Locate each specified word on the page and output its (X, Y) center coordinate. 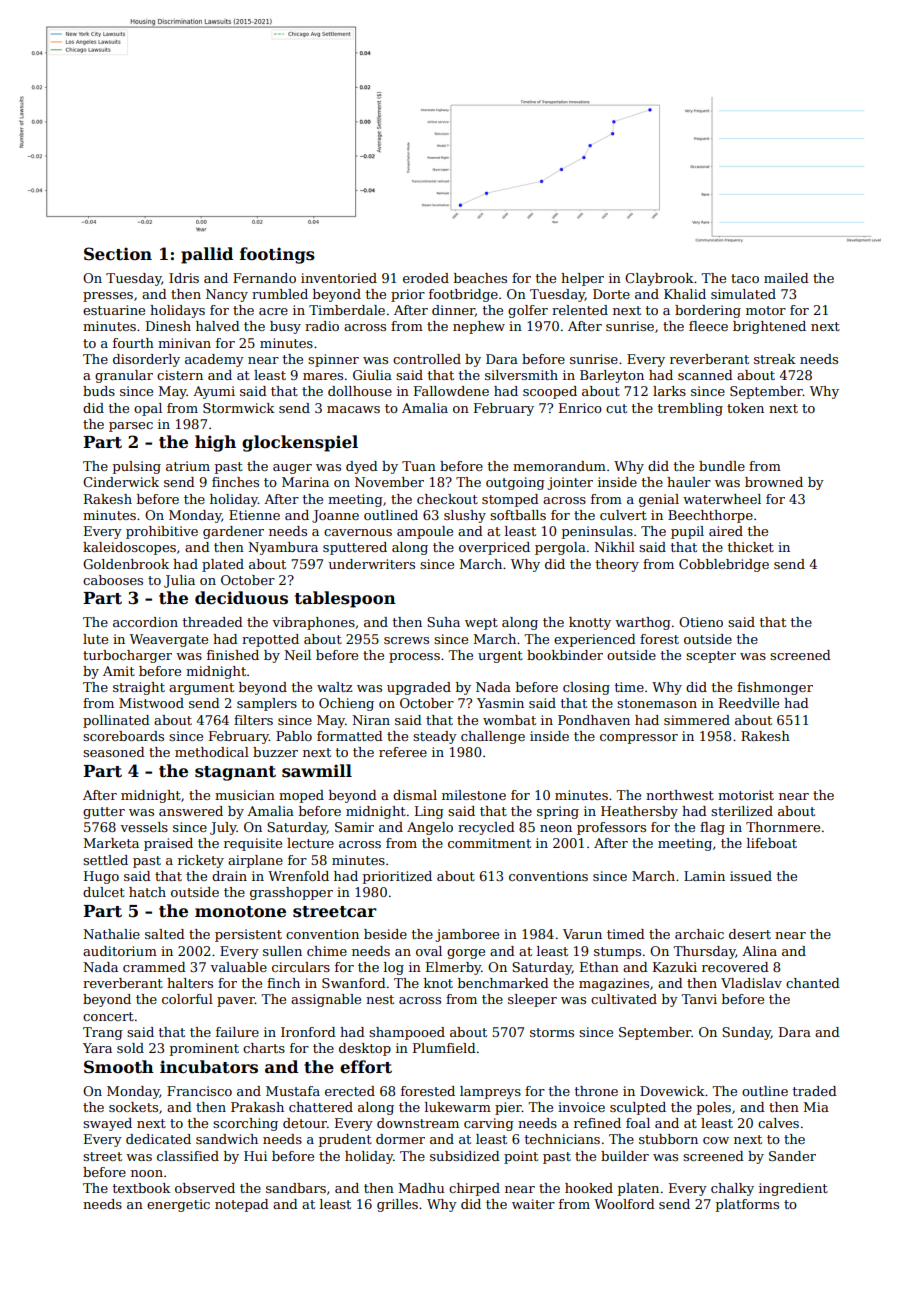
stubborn (668, 1139)
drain (229, 876)
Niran (371, 720)
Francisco (199, 1091)
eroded (426, 278)
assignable (326, 1000)
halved (218, 326)
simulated (743, 294)
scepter (711, 657)
